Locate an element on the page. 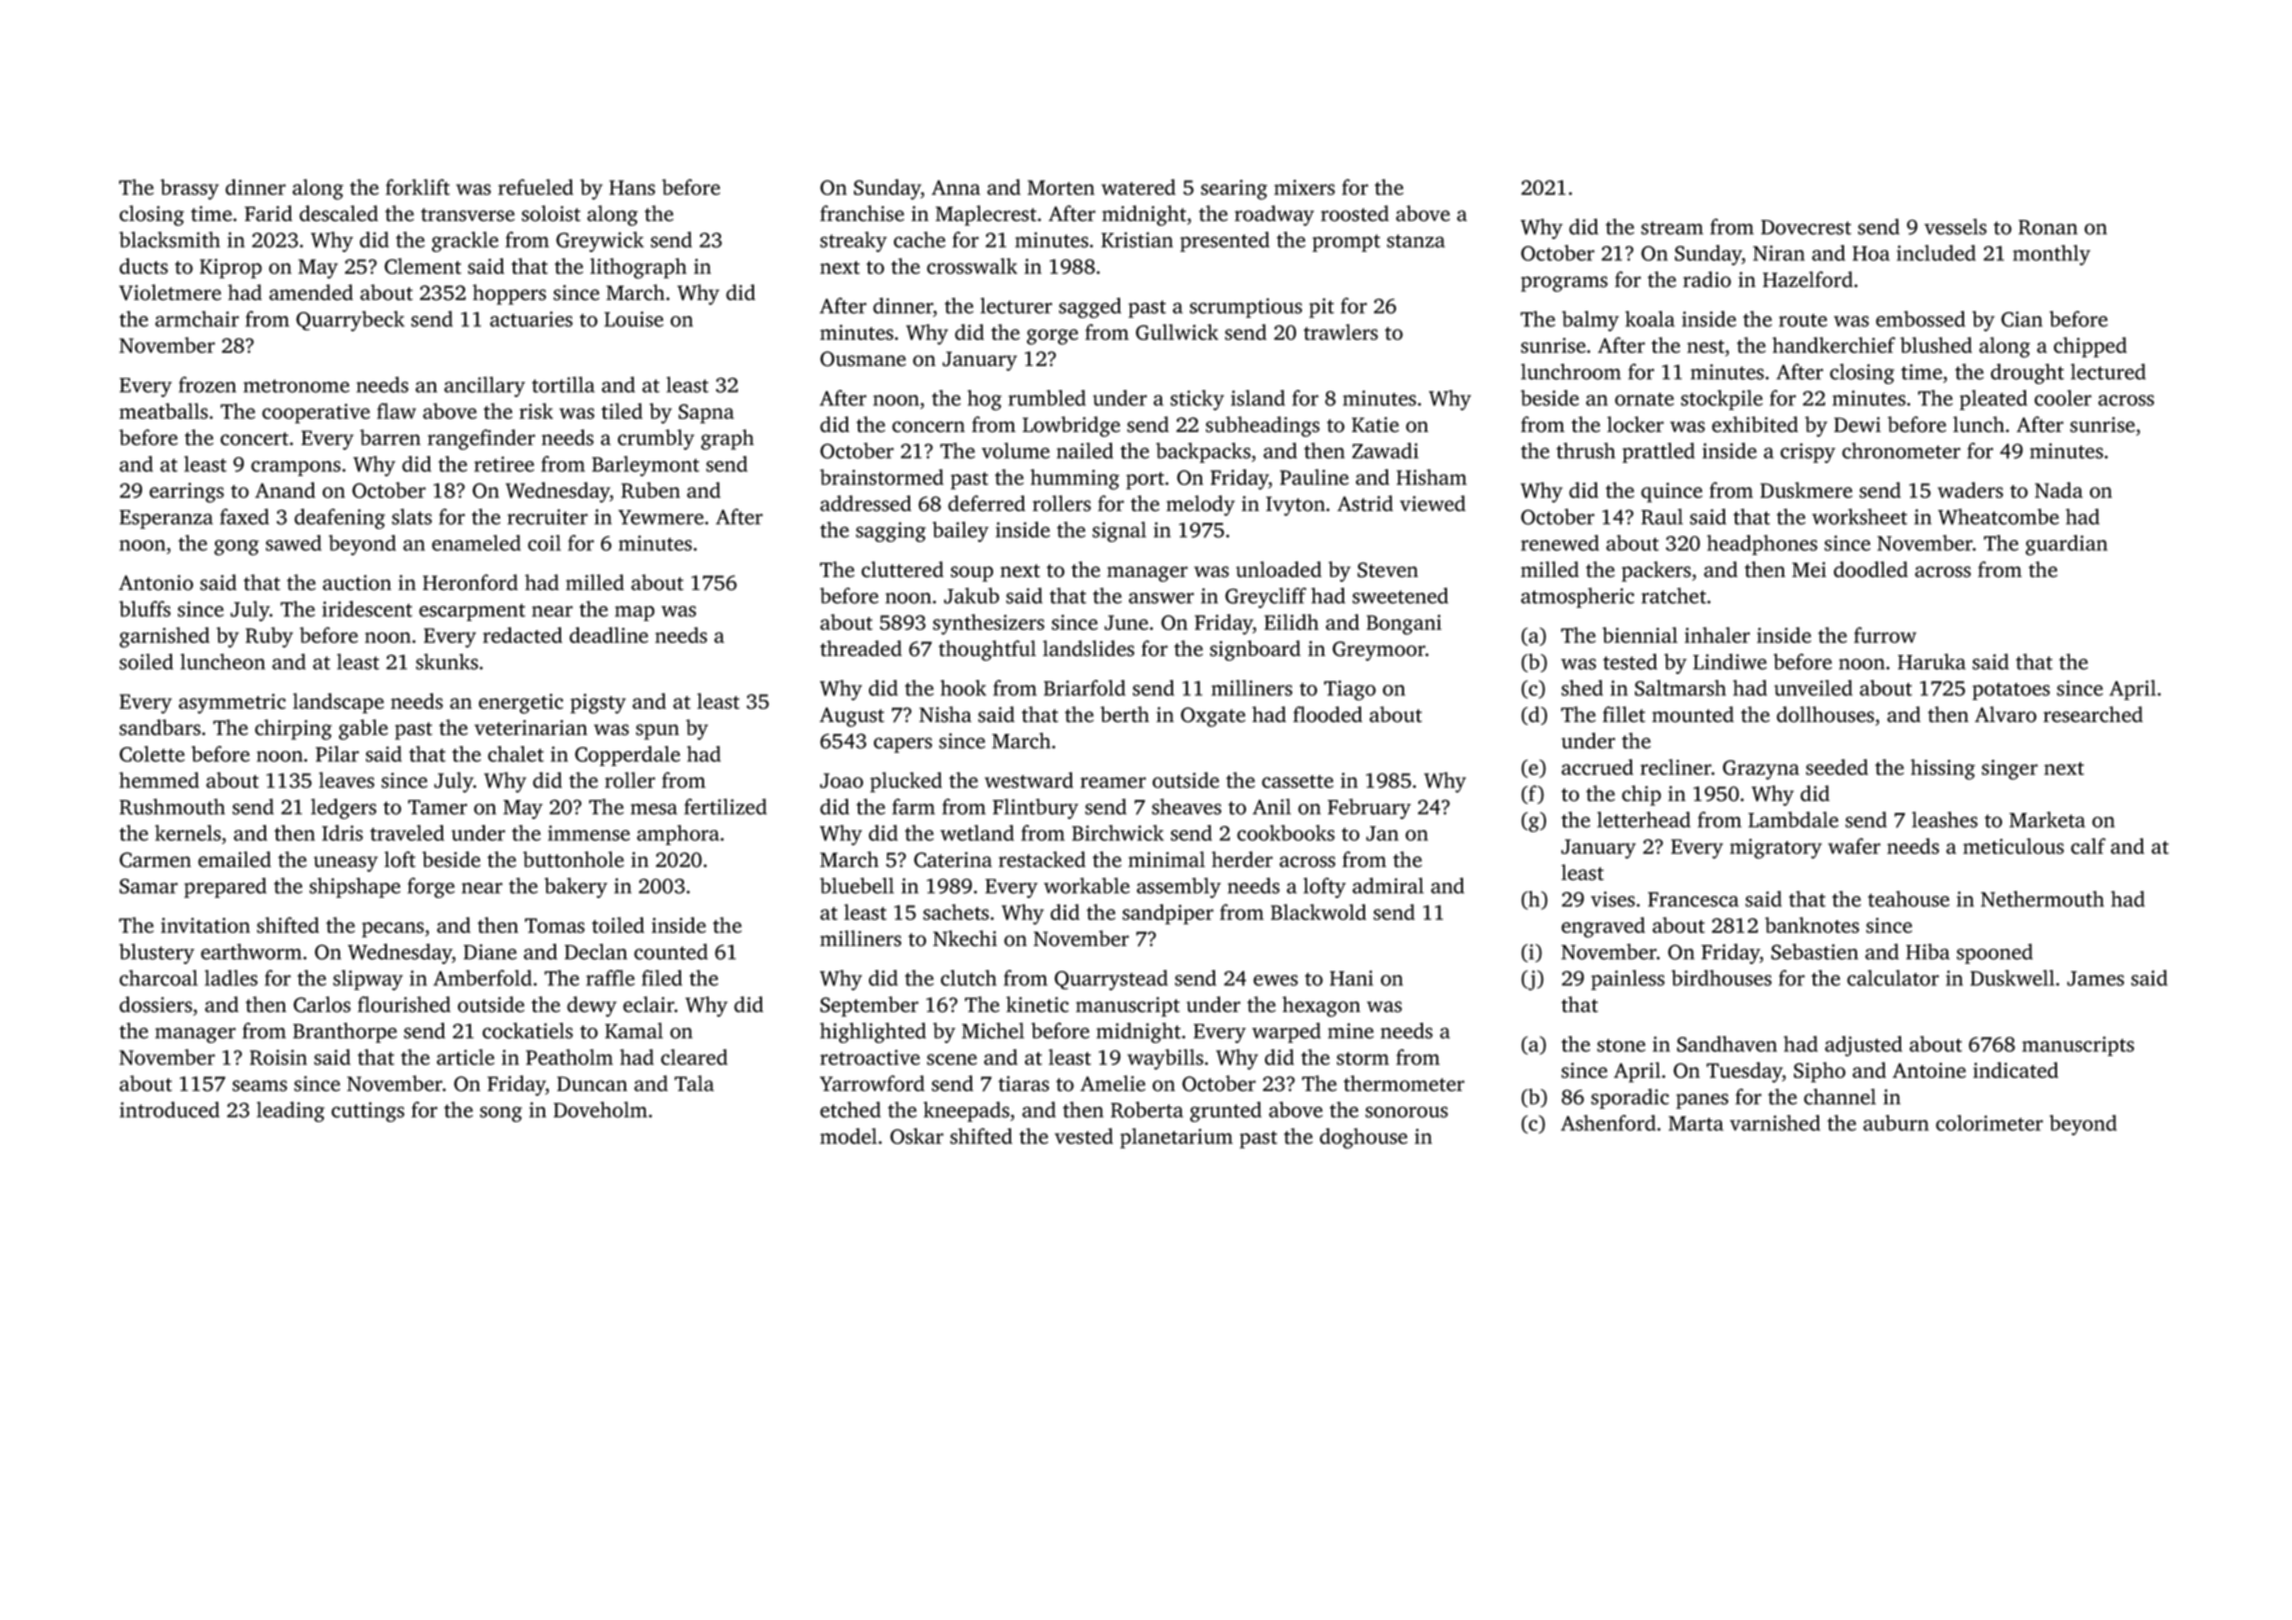  seams is located at coordinates (259, 1086).
